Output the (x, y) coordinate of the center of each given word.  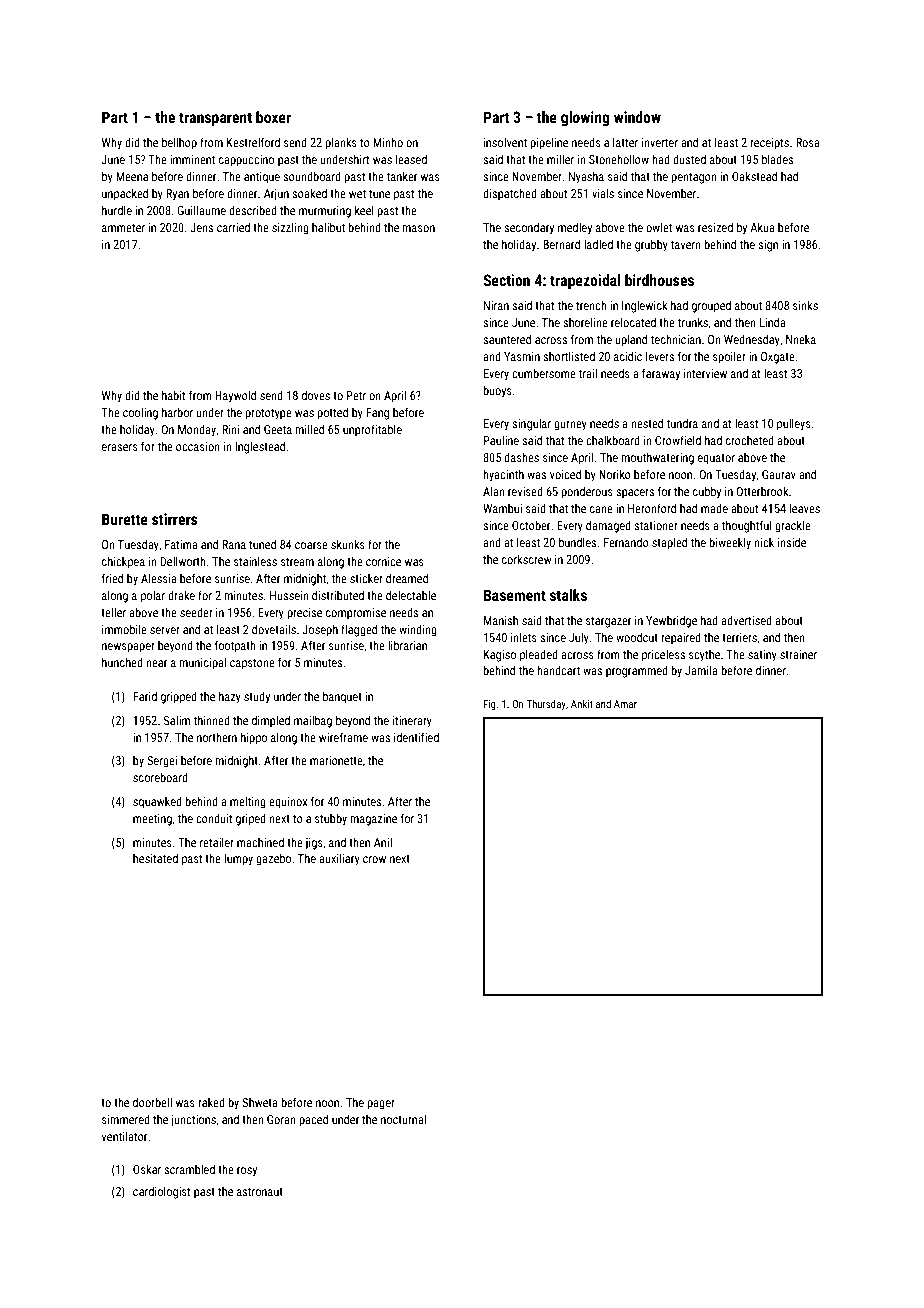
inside (792, 542)
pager (381, 1105)
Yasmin (522, 356)
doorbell (152, 1102)
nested (647, 423)
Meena (132, 176)
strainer (798, 654)
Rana (234, 544)
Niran (496, 305)
